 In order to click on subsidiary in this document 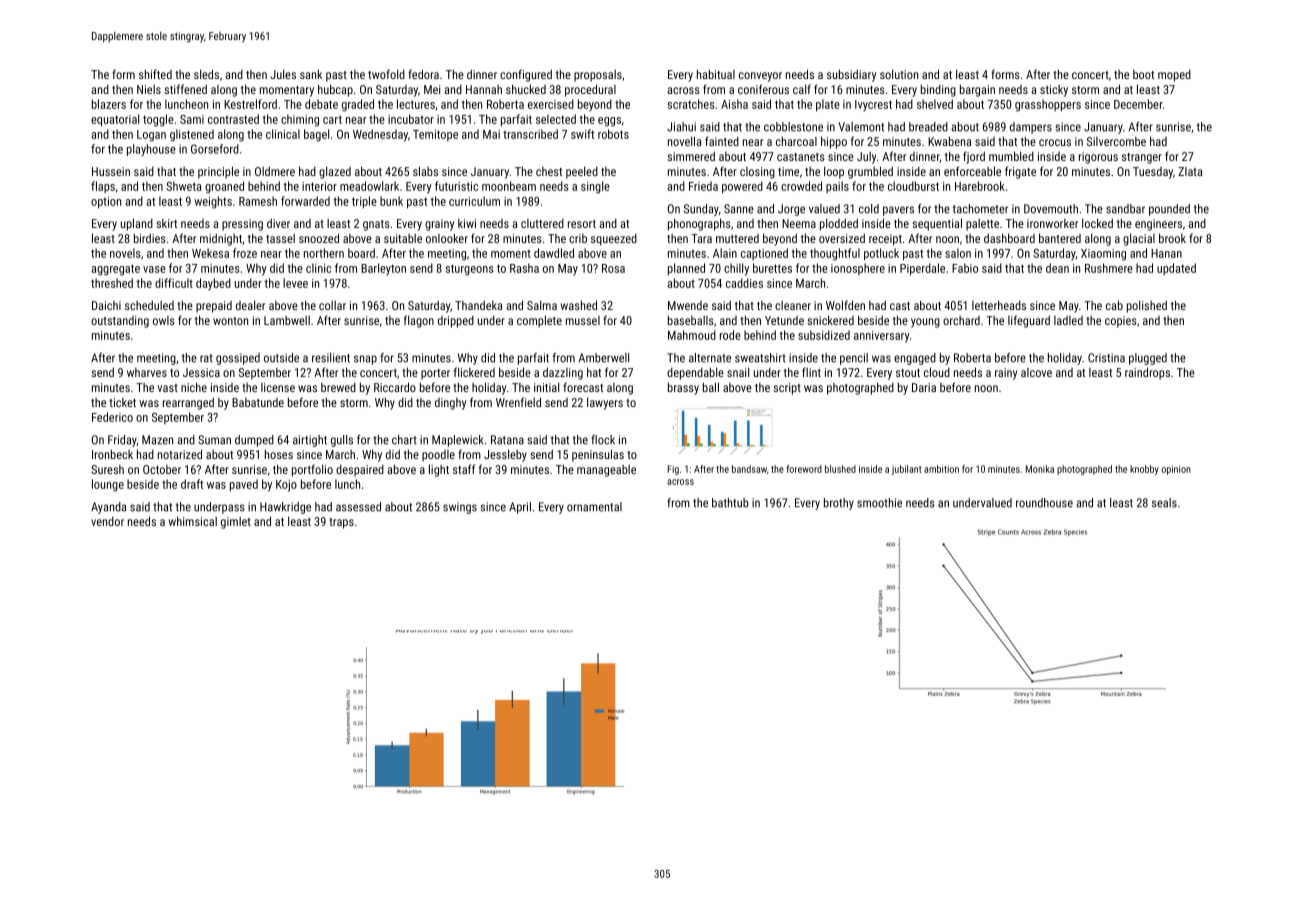, I will do `click(851, 75)`.
